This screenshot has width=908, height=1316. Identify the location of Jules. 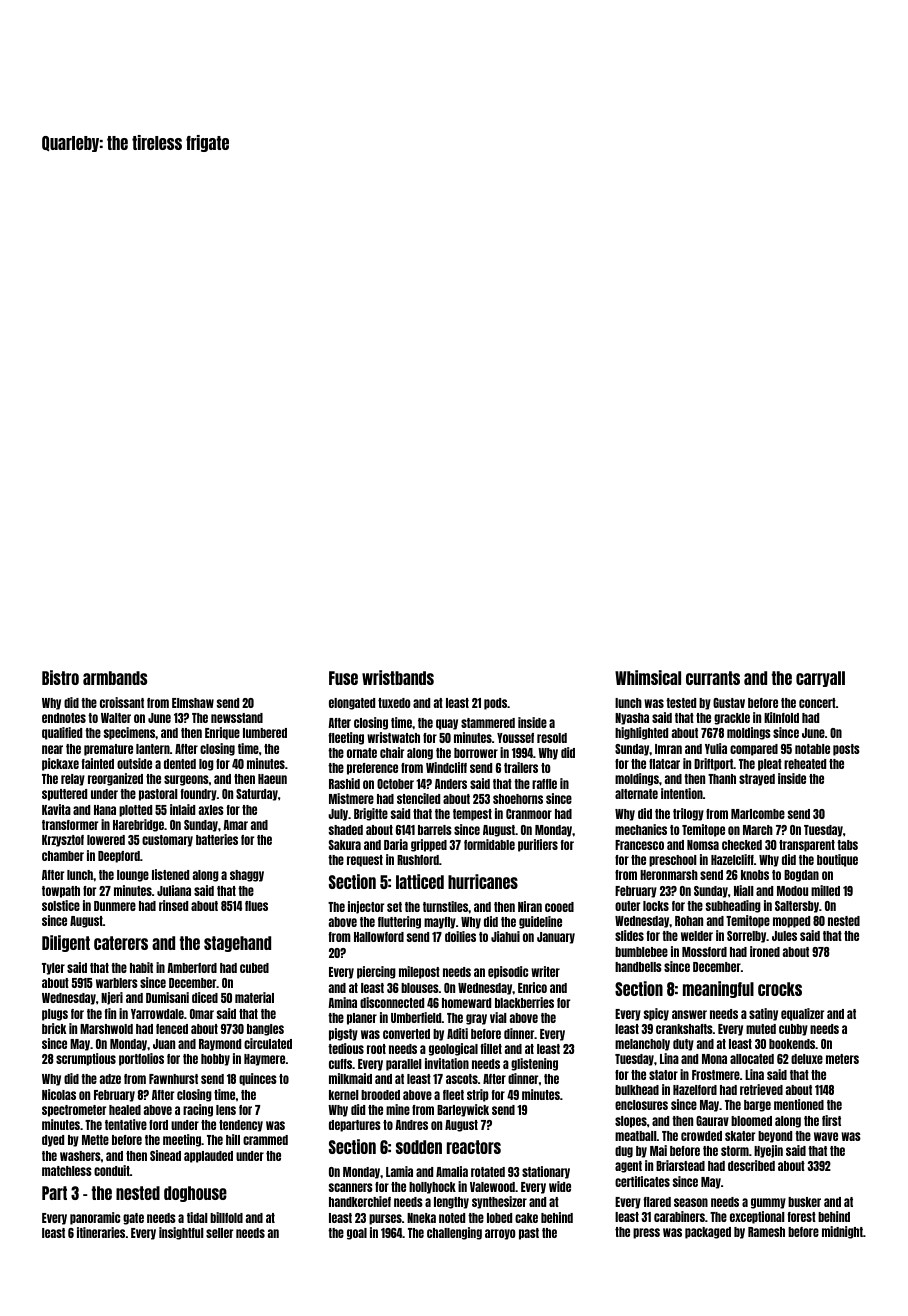
(784, 936).
